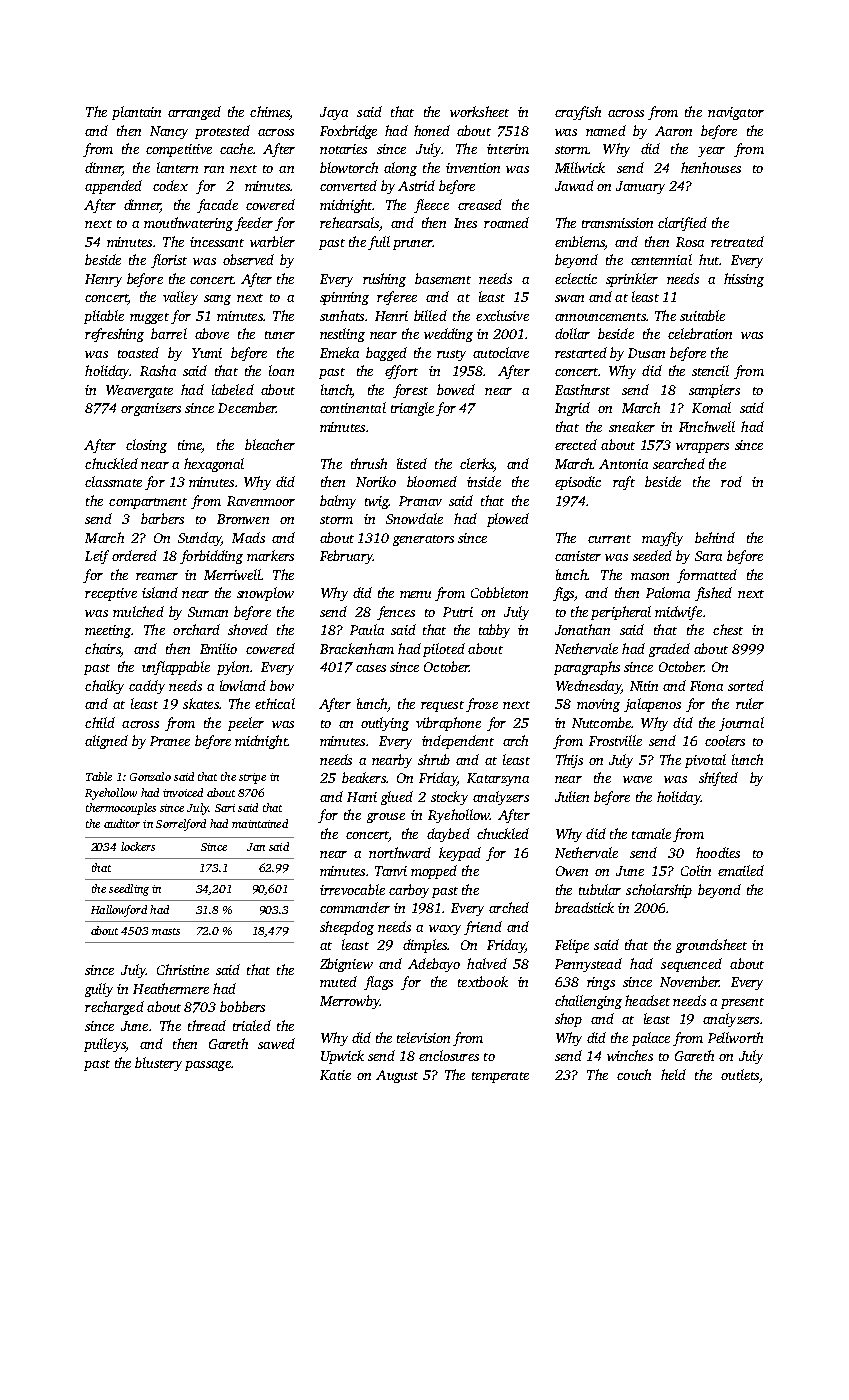 The height and width of the image is (1400, 849). Describe the element at coordinates (465, 223) in the image. I see `Ines` at that location.
